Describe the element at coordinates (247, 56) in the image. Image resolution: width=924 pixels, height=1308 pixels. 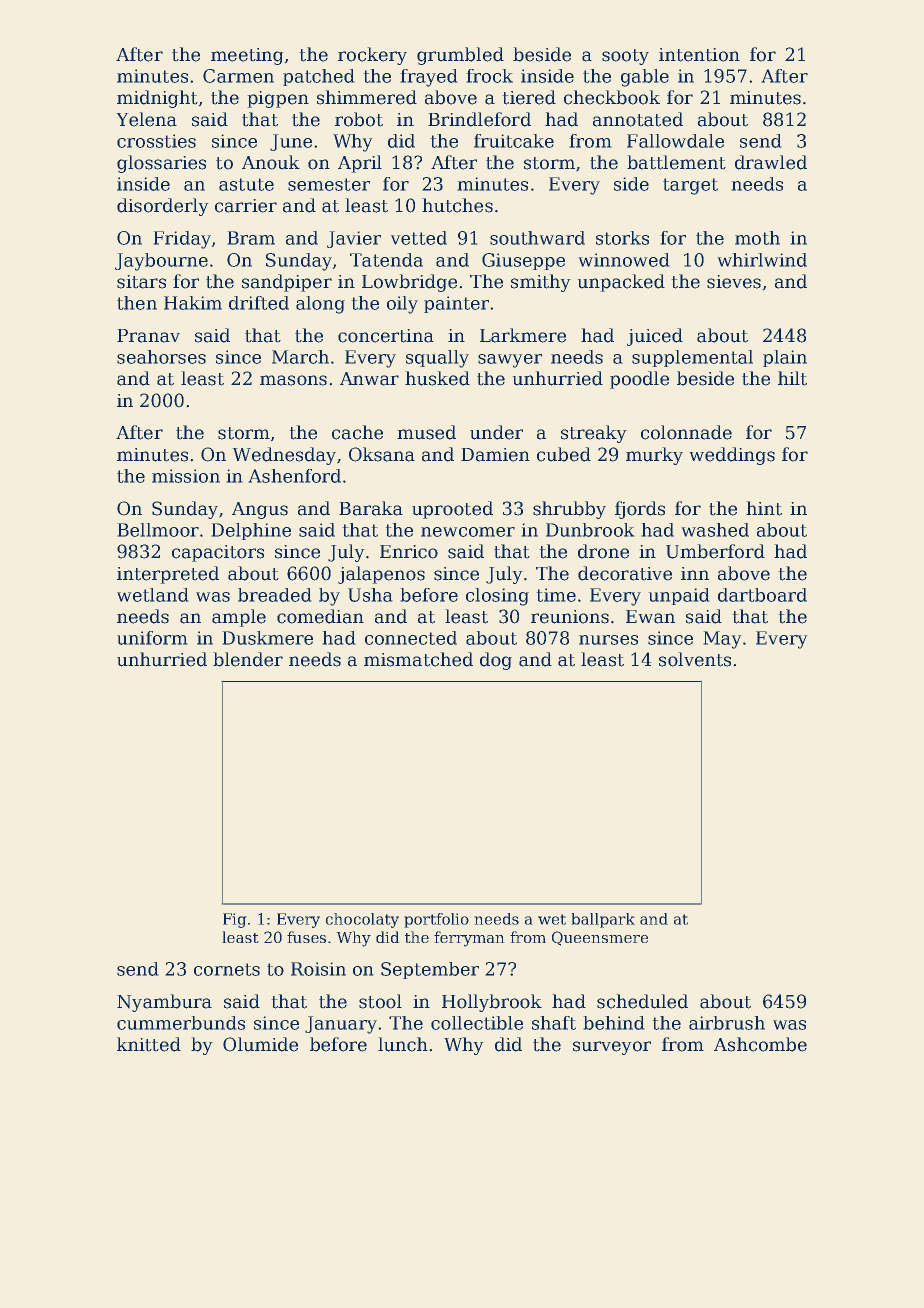
I see `meeting` at that location.
